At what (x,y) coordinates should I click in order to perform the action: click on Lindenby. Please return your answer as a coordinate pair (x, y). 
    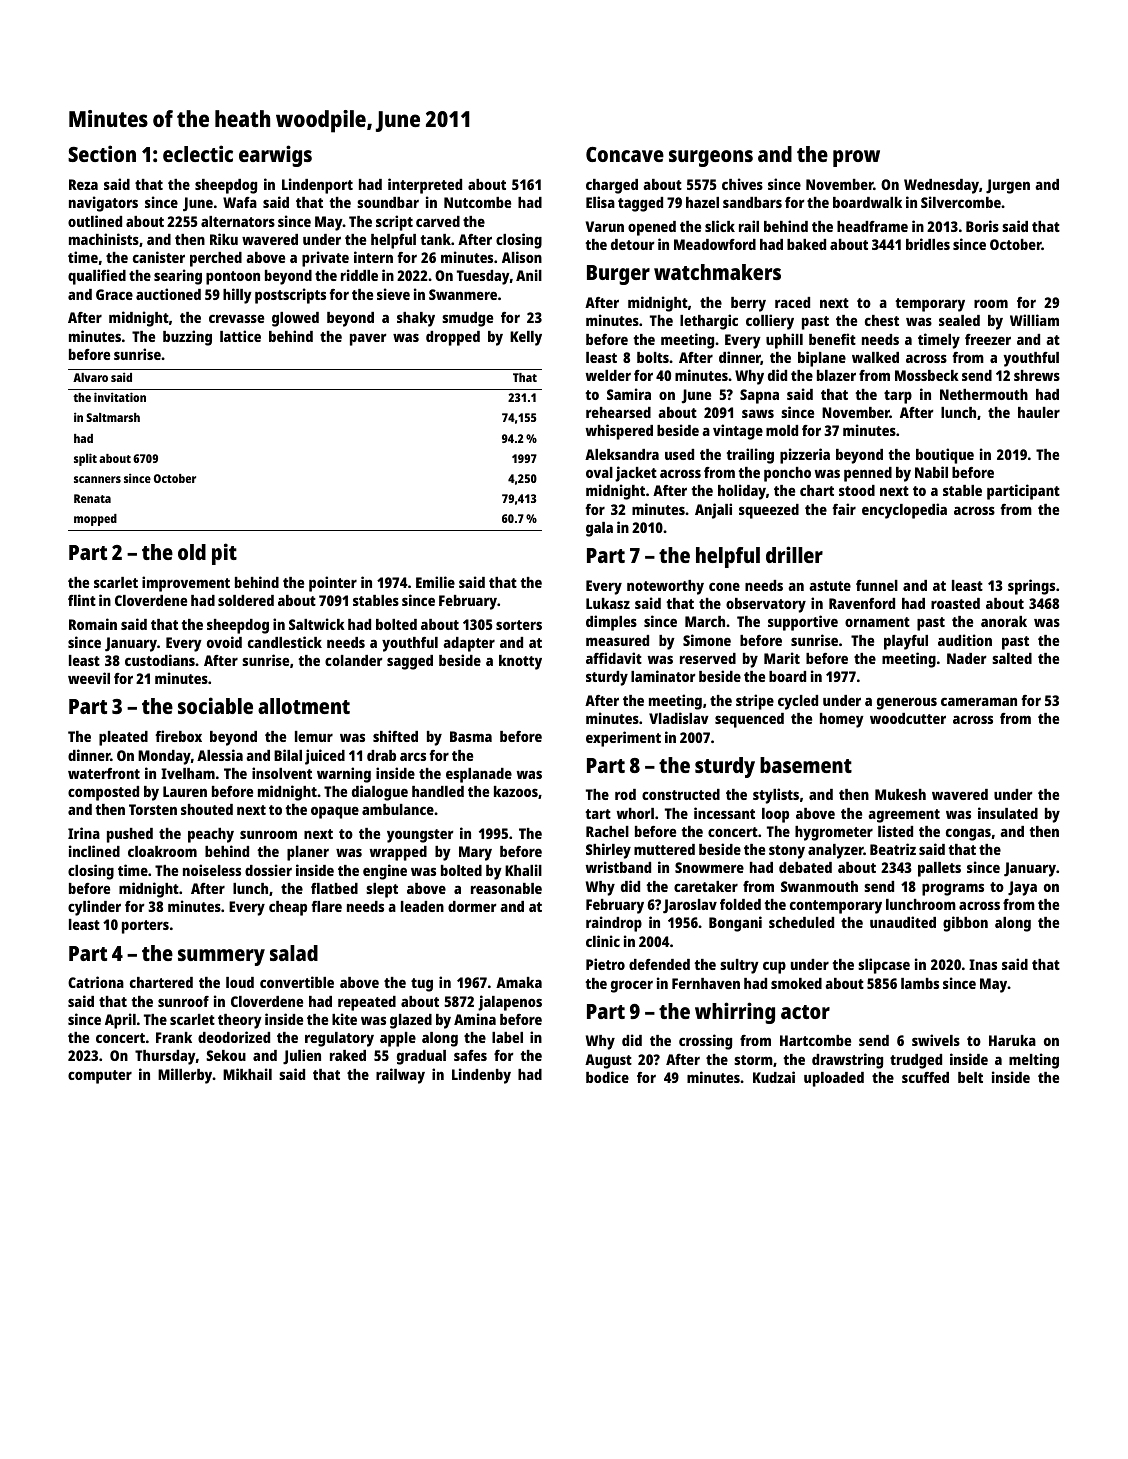
    Looking at the image, I should click on (481, 1076).
